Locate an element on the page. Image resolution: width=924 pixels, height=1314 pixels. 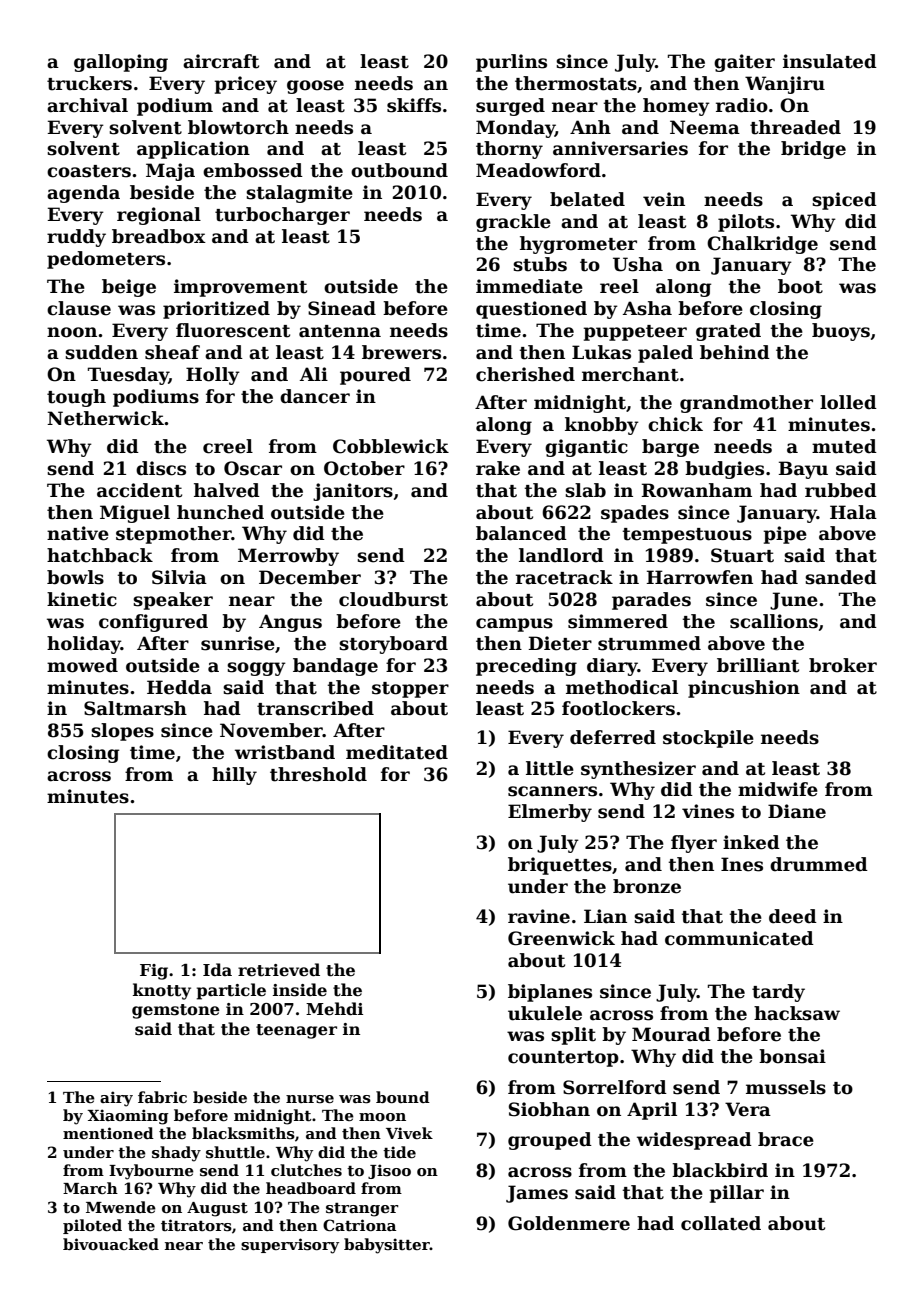
brace is located at coordinates (786, 1139).
